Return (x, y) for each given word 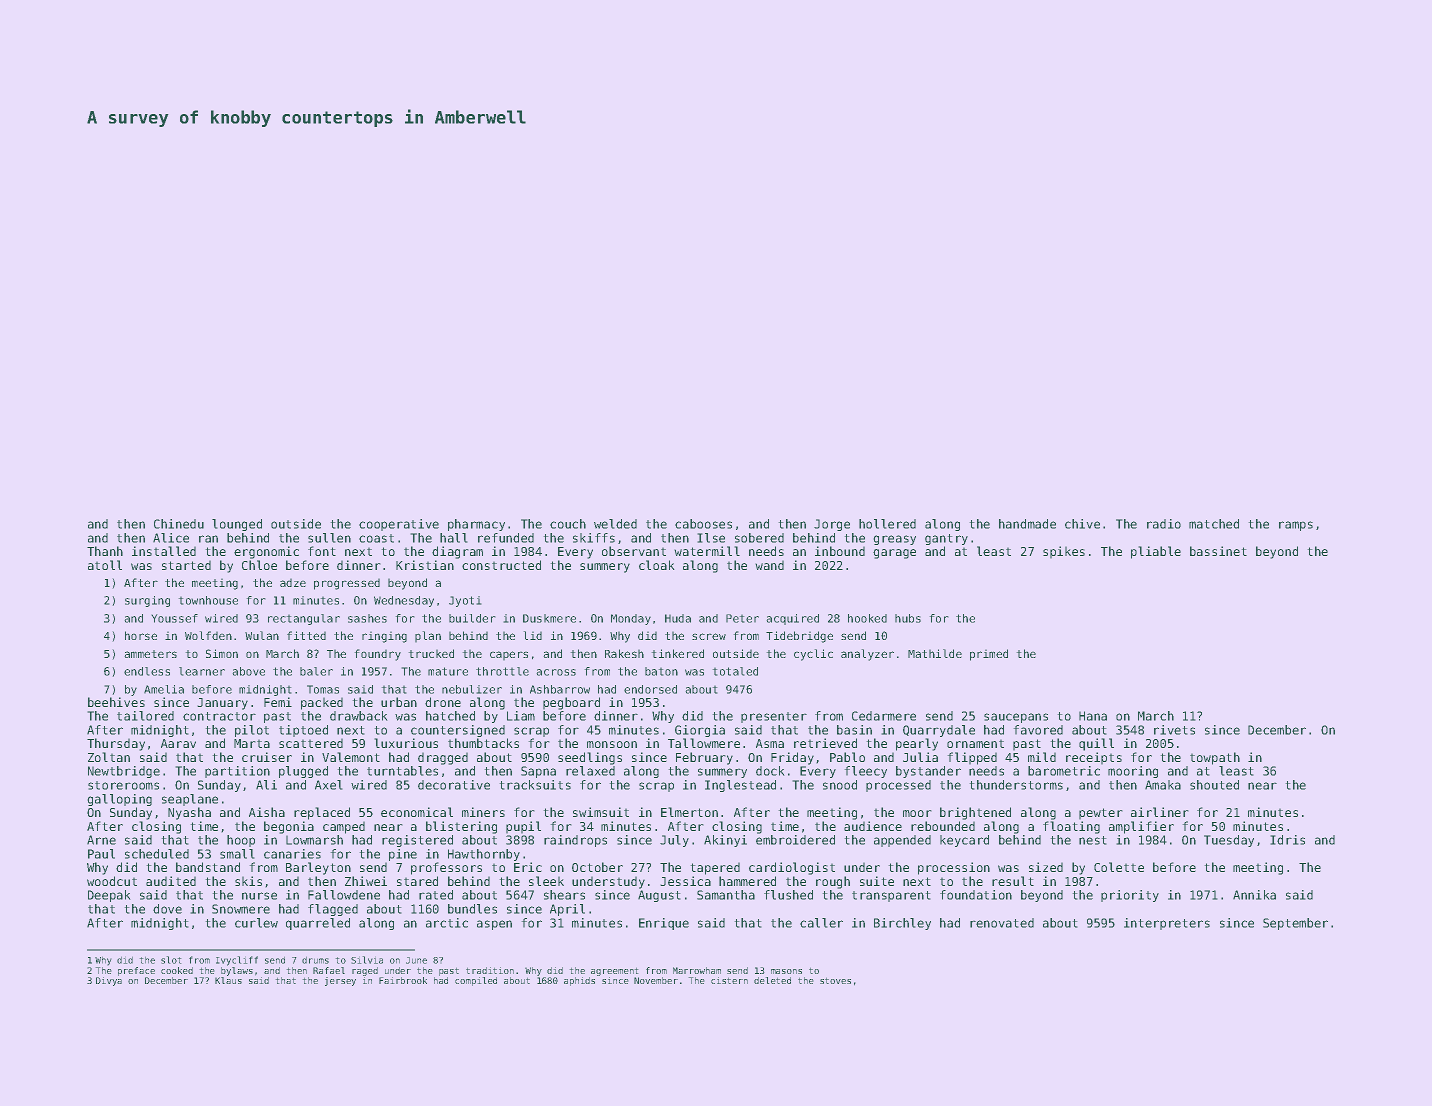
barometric (1064, 771)
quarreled (318, 924)
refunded (506, 538)
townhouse (208, 600)
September (1295, 924)
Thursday (116, 744)
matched (1214, 524)
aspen (494, 925)
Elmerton (689, 812)
